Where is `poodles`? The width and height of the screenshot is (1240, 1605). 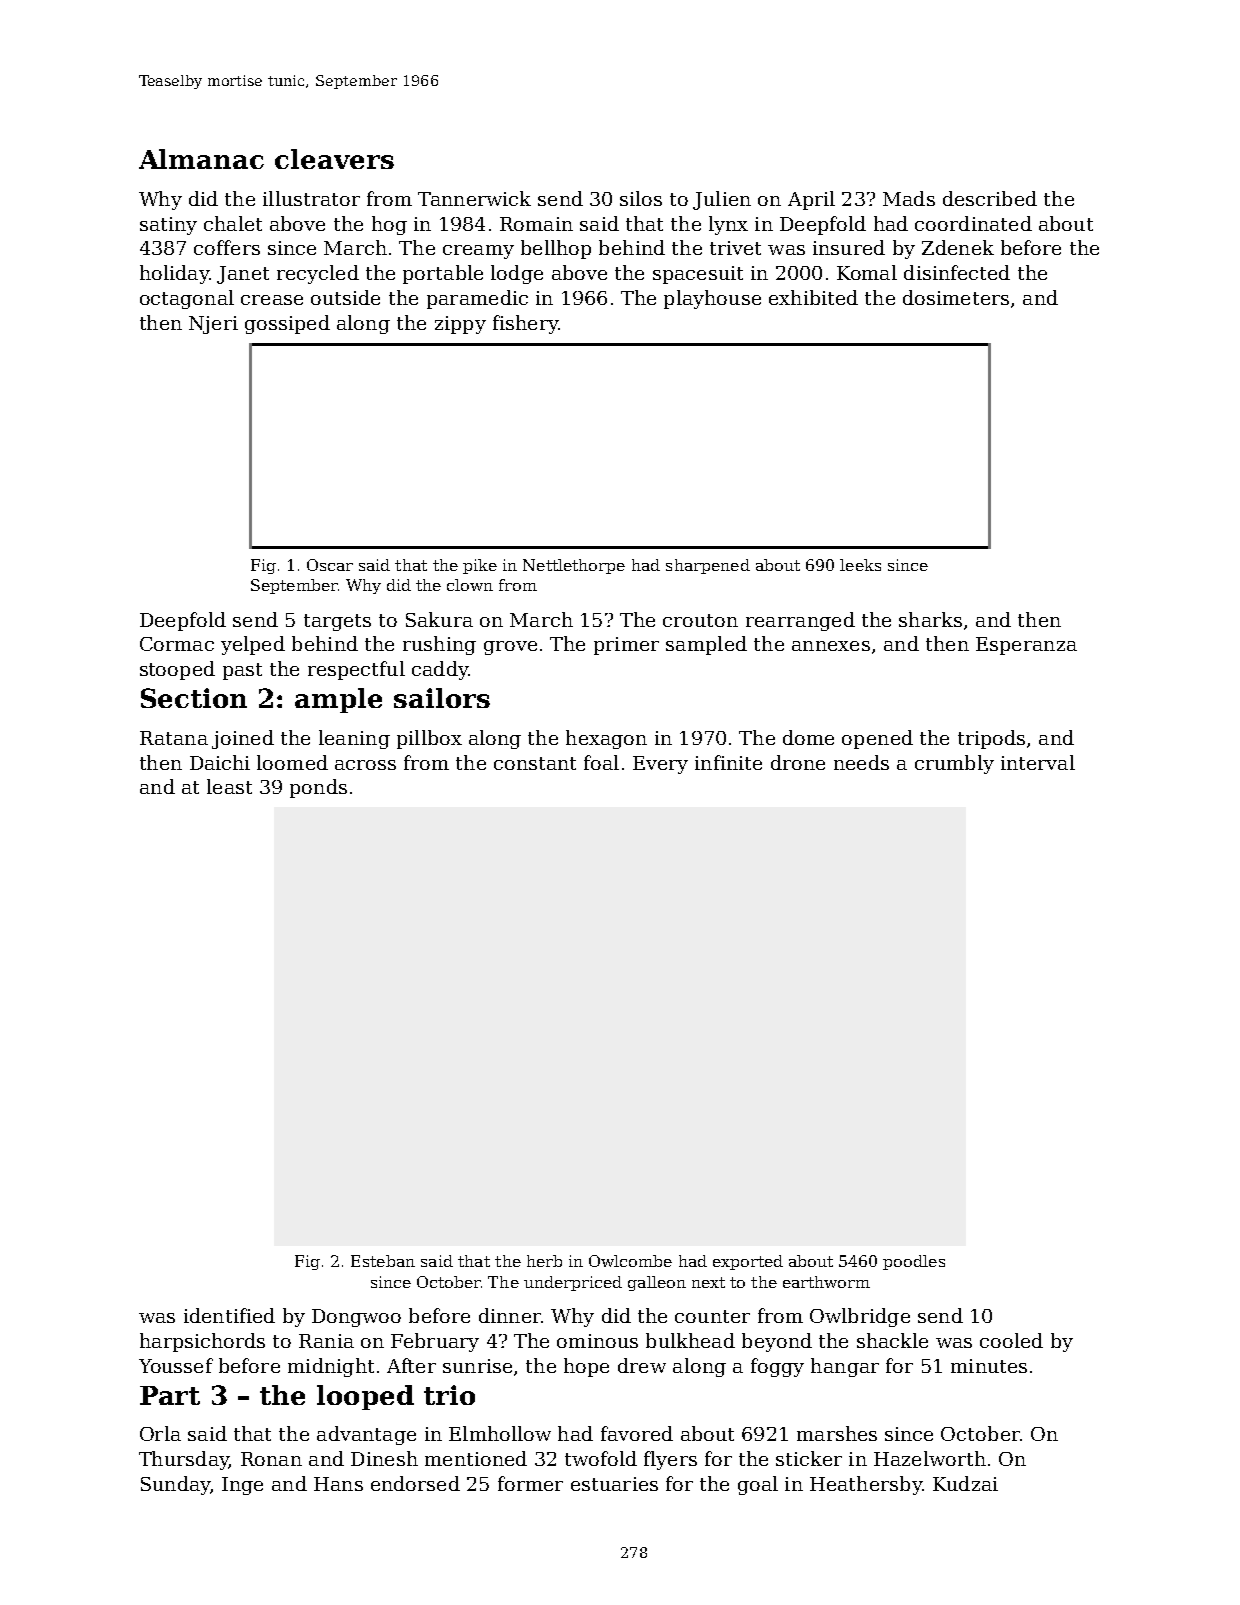 poodles is located at coordinates (914, 1262).
